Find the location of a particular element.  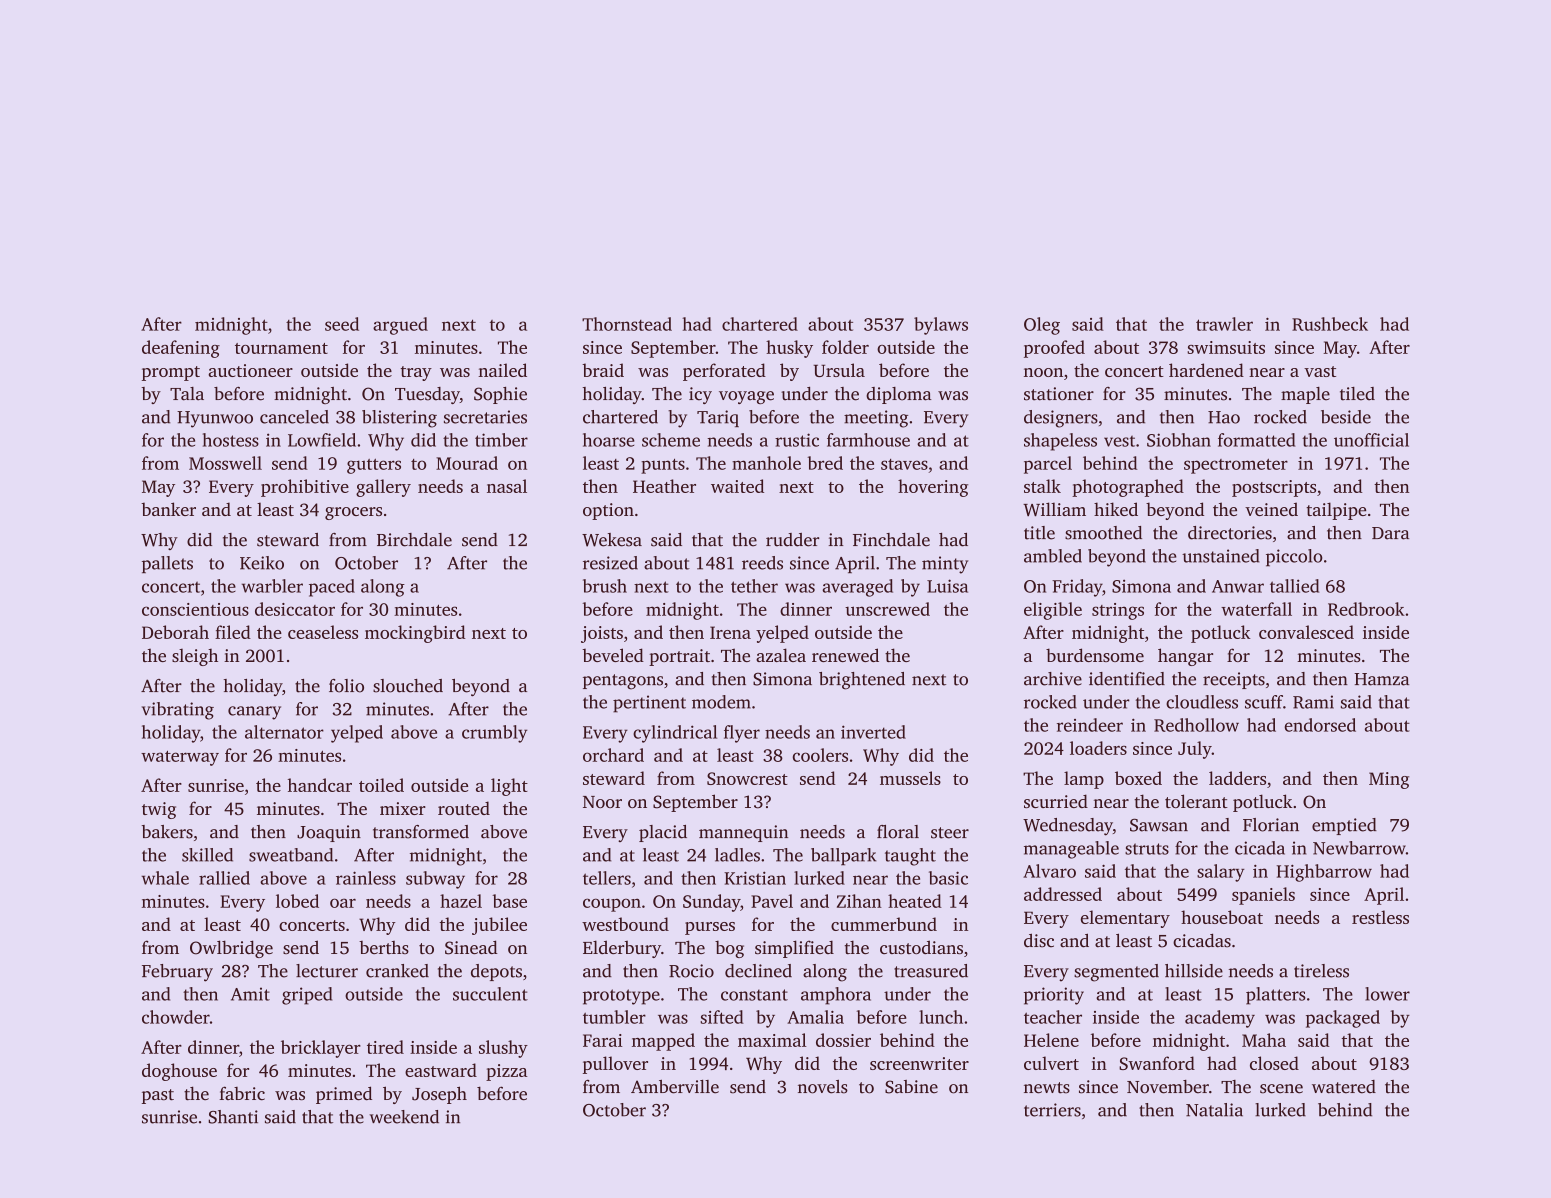

lobed is located at coordinates (297, 901).
